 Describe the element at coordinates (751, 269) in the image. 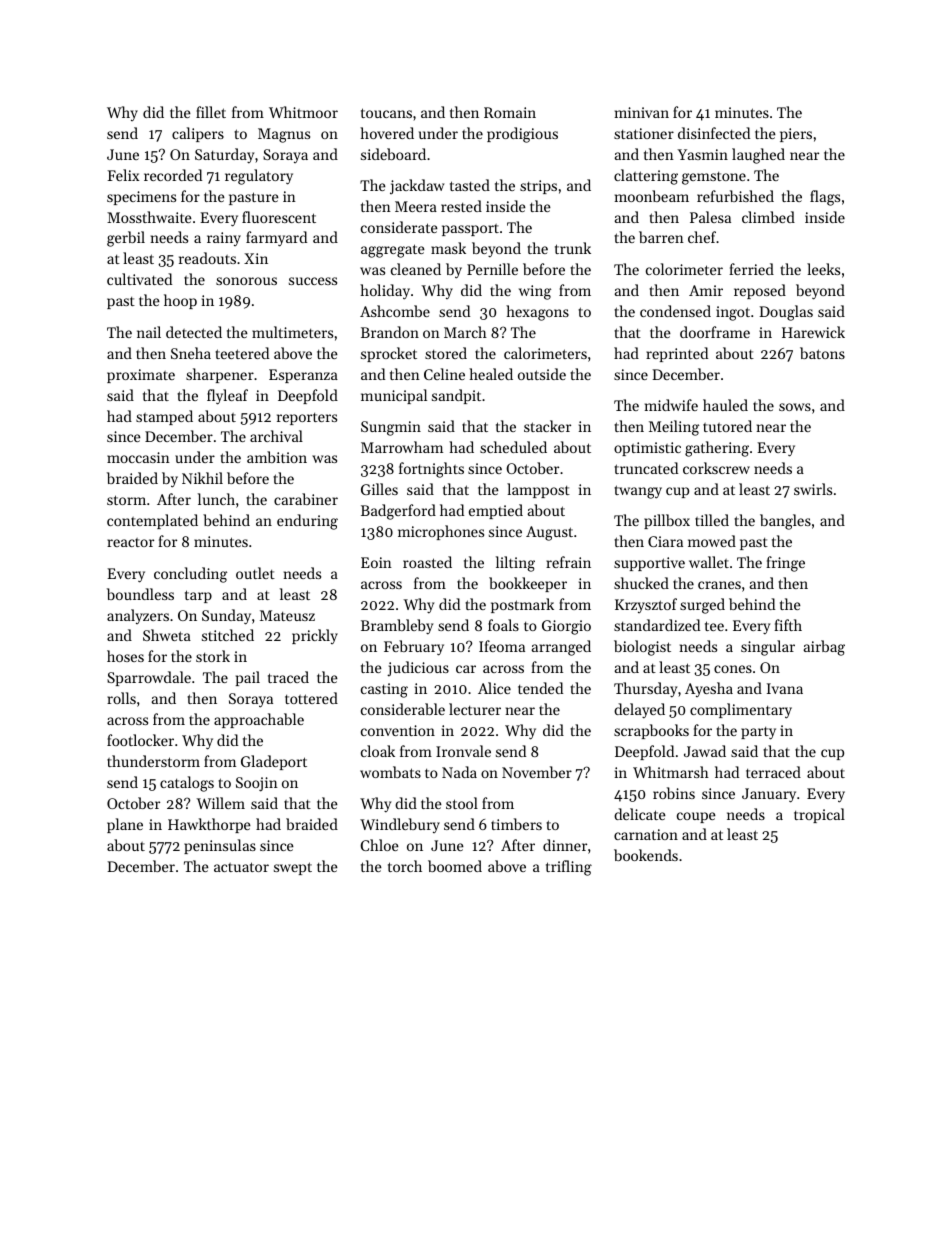

I see `ferried` at that location.
